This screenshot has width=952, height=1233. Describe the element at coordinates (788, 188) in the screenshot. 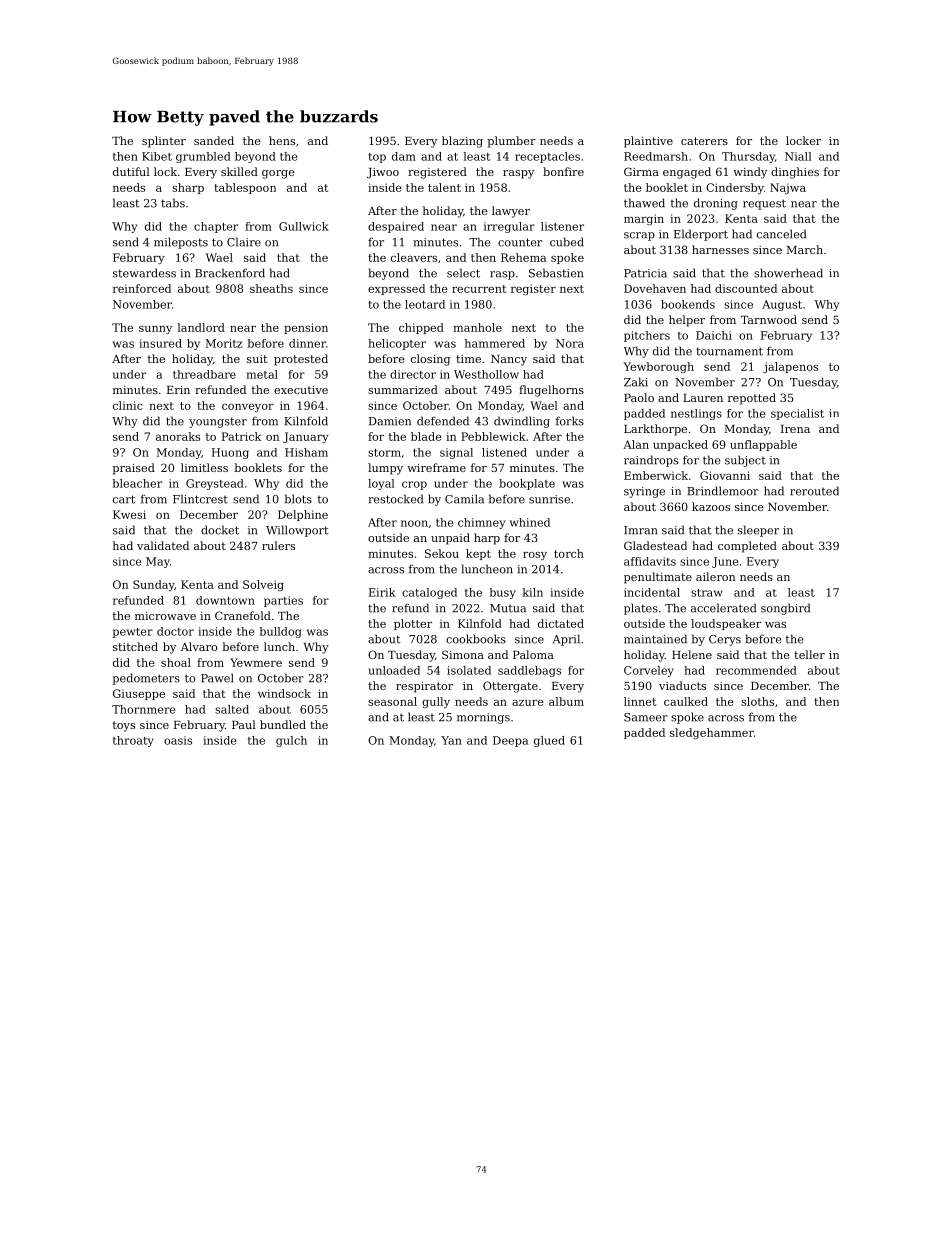

I see `Najwa` at that location.
